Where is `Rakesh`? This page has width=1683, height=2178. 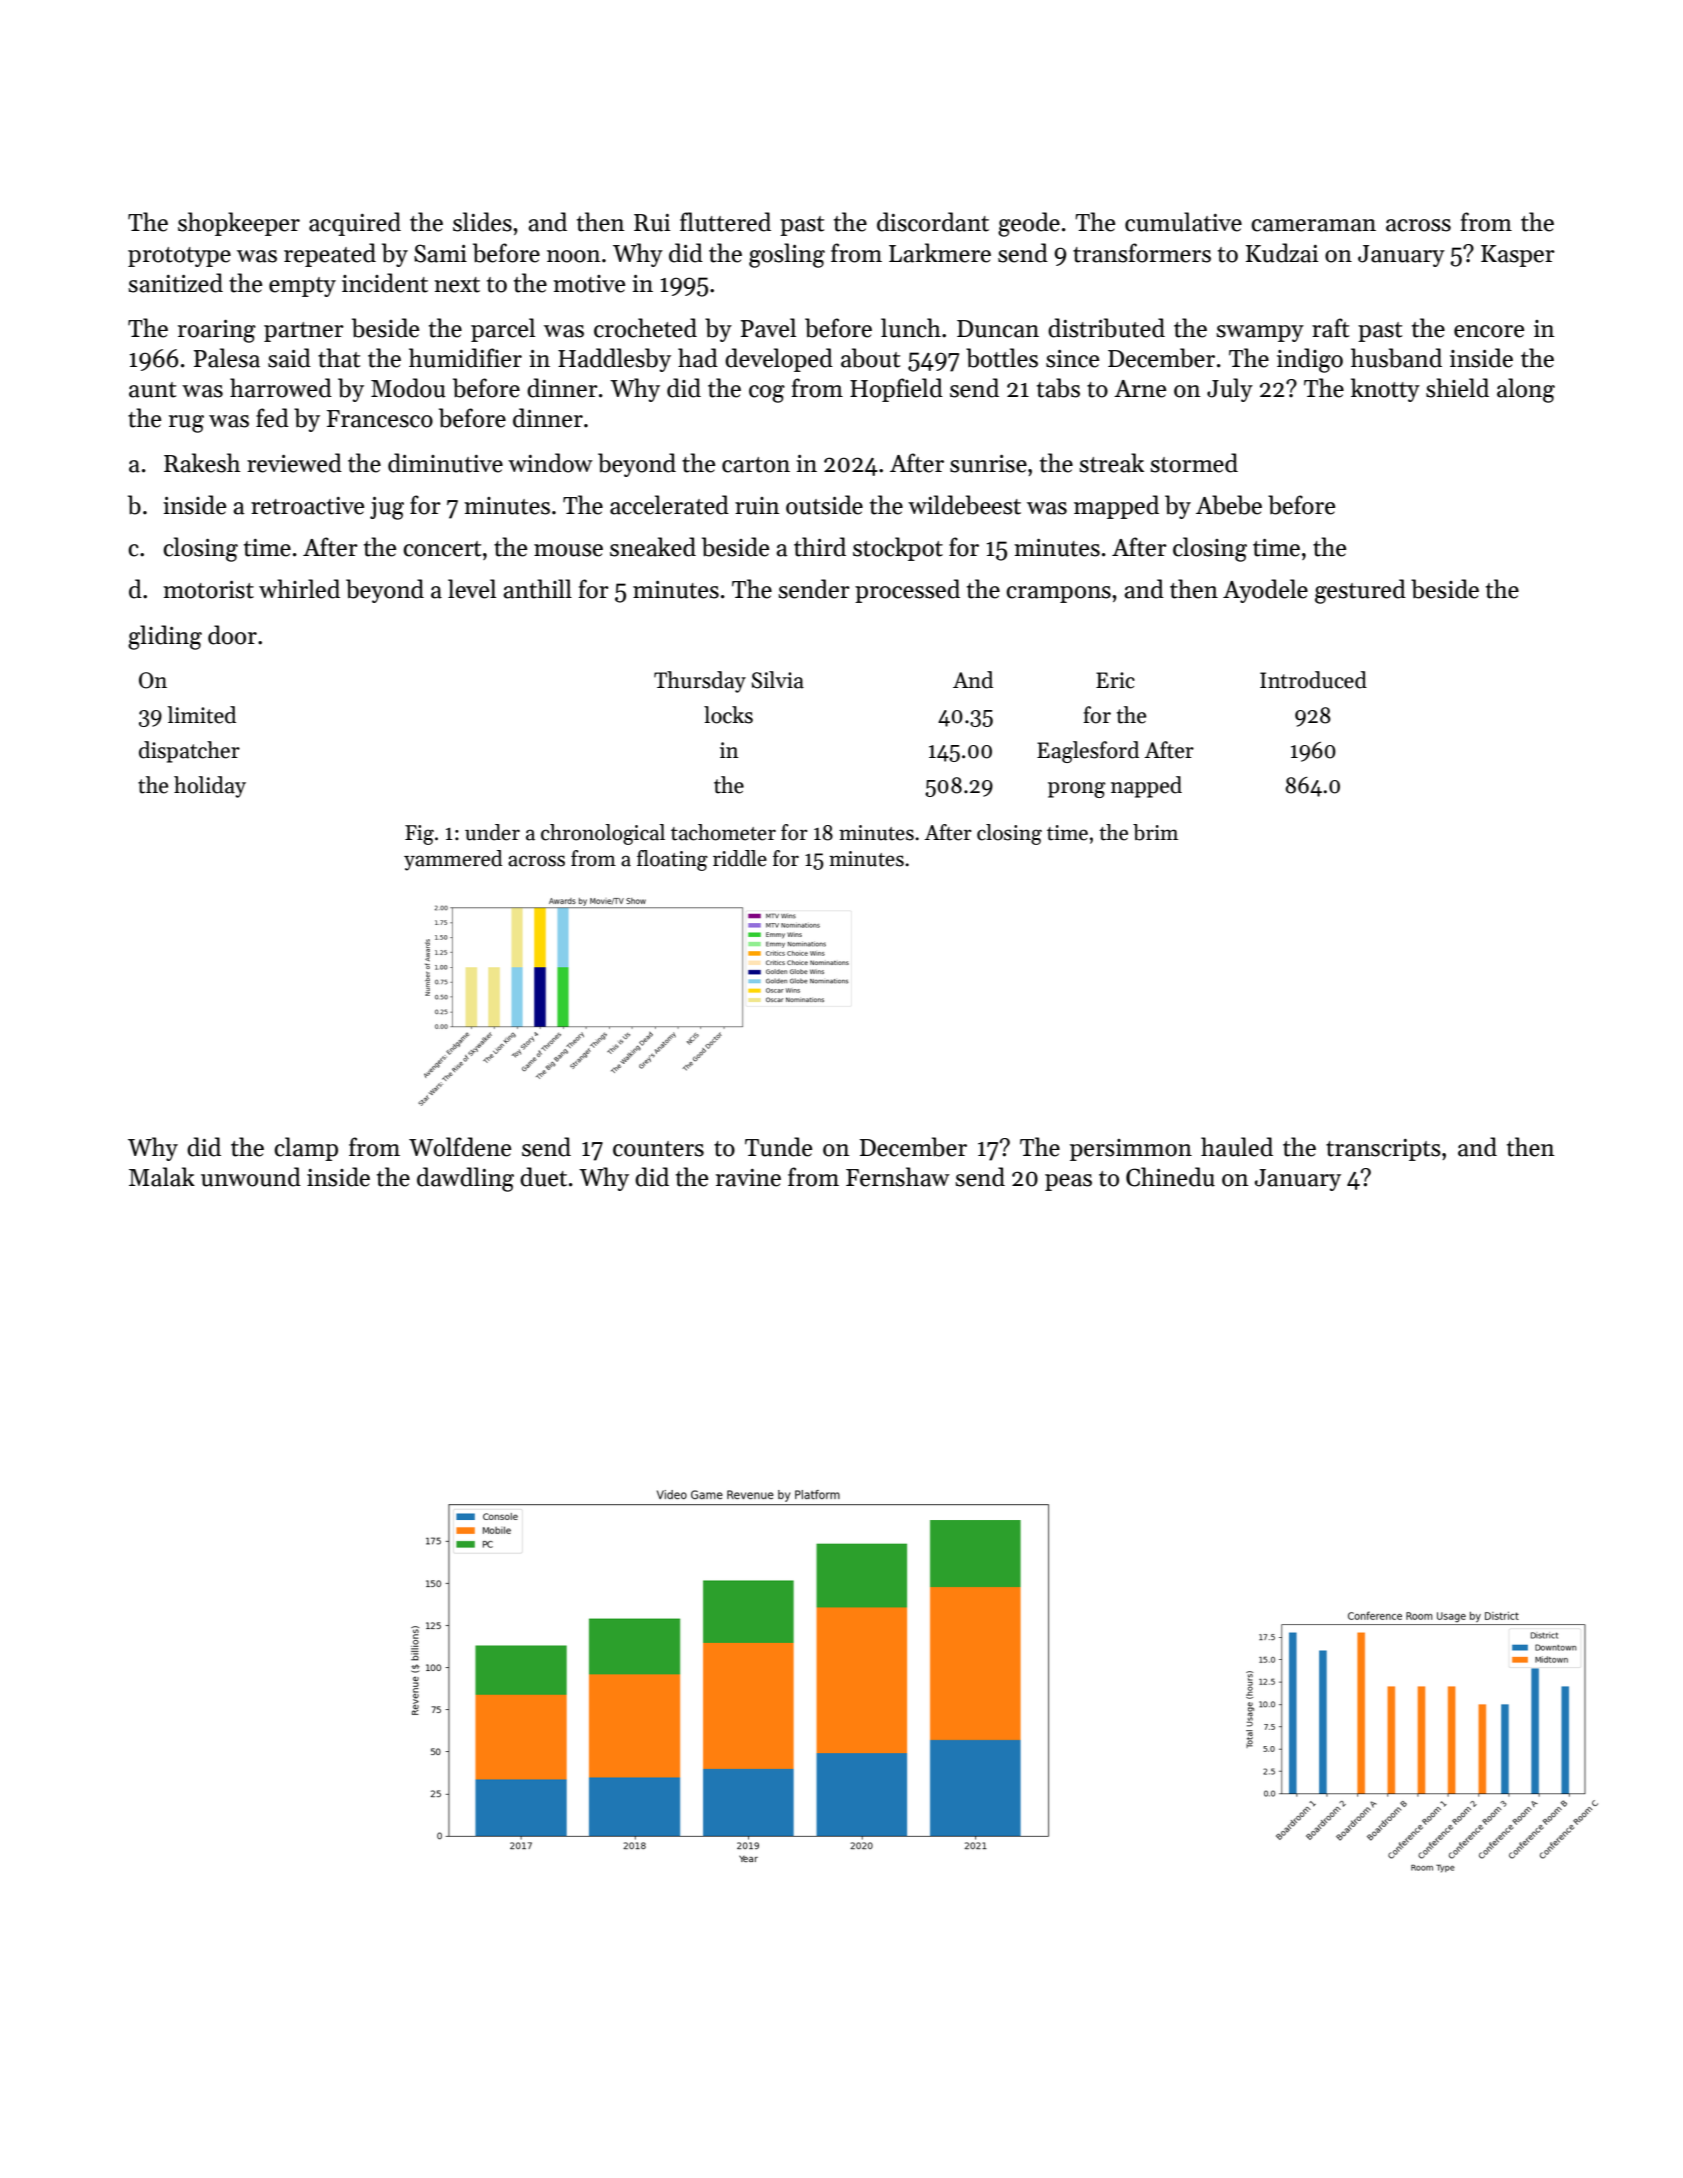
Rakesh is located at coordinates (202, 463).
